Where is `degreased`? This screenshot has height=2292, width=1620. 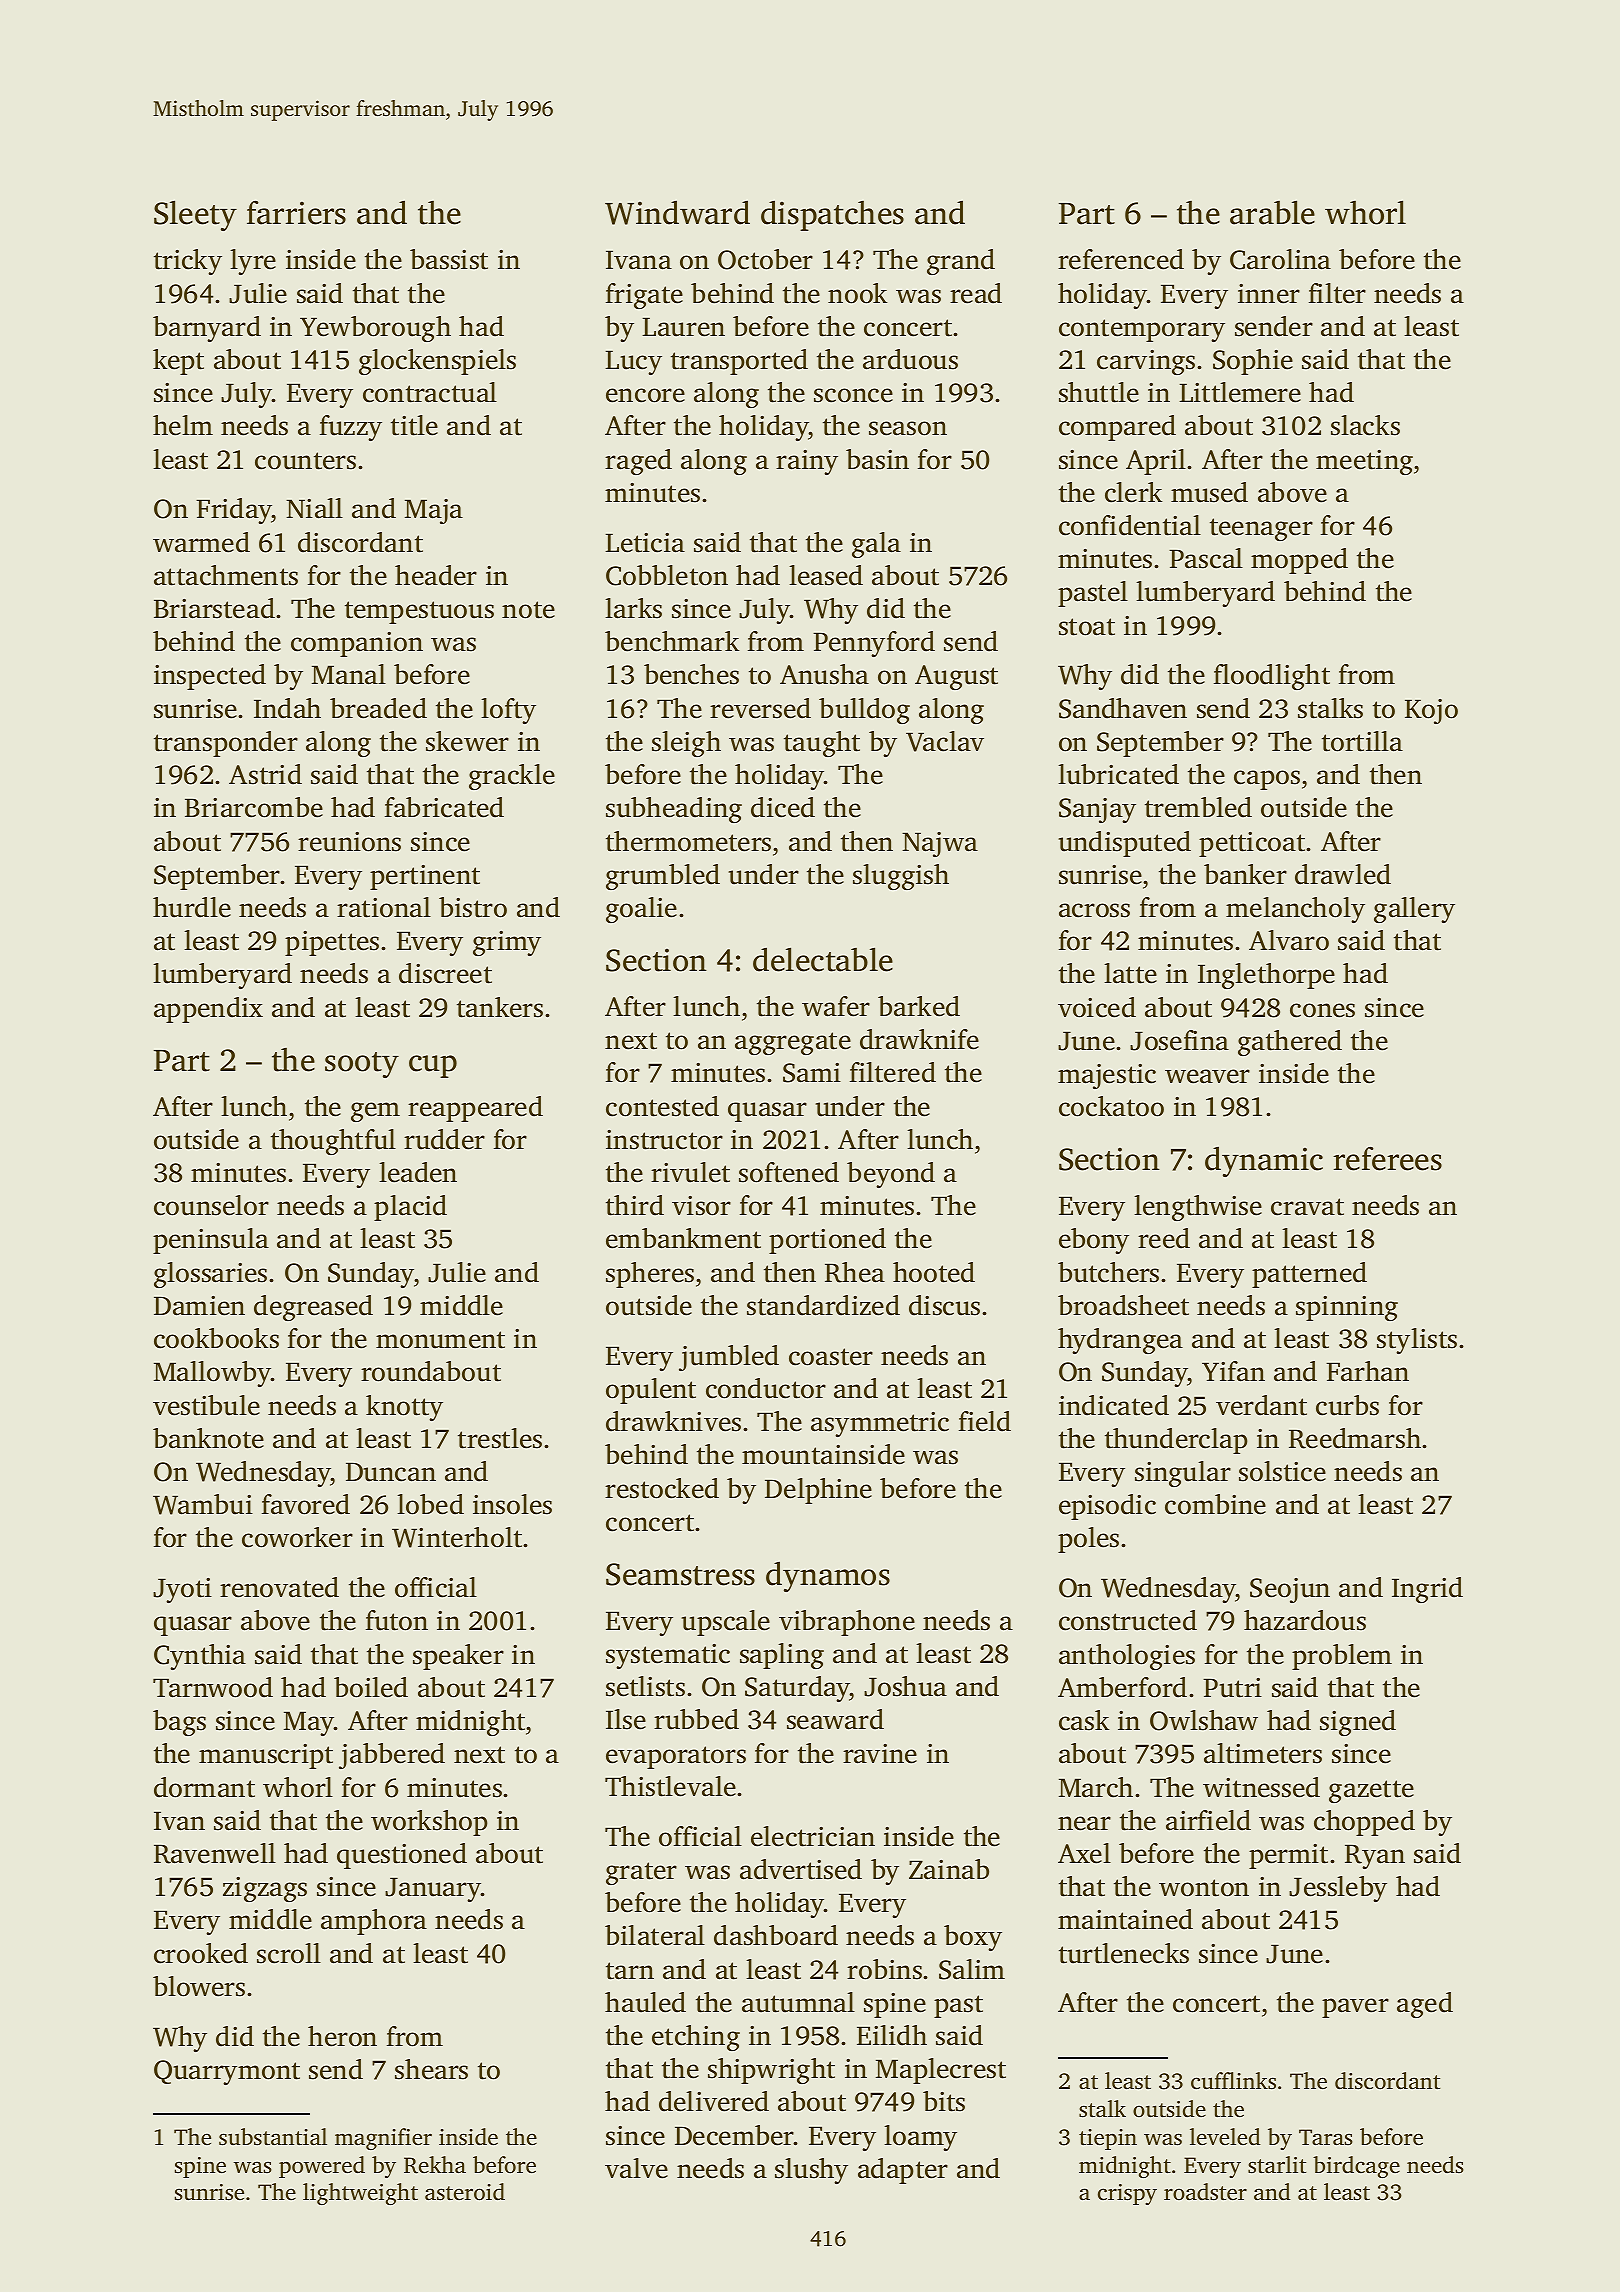 degreased is located at coordinates (313, 1308).
